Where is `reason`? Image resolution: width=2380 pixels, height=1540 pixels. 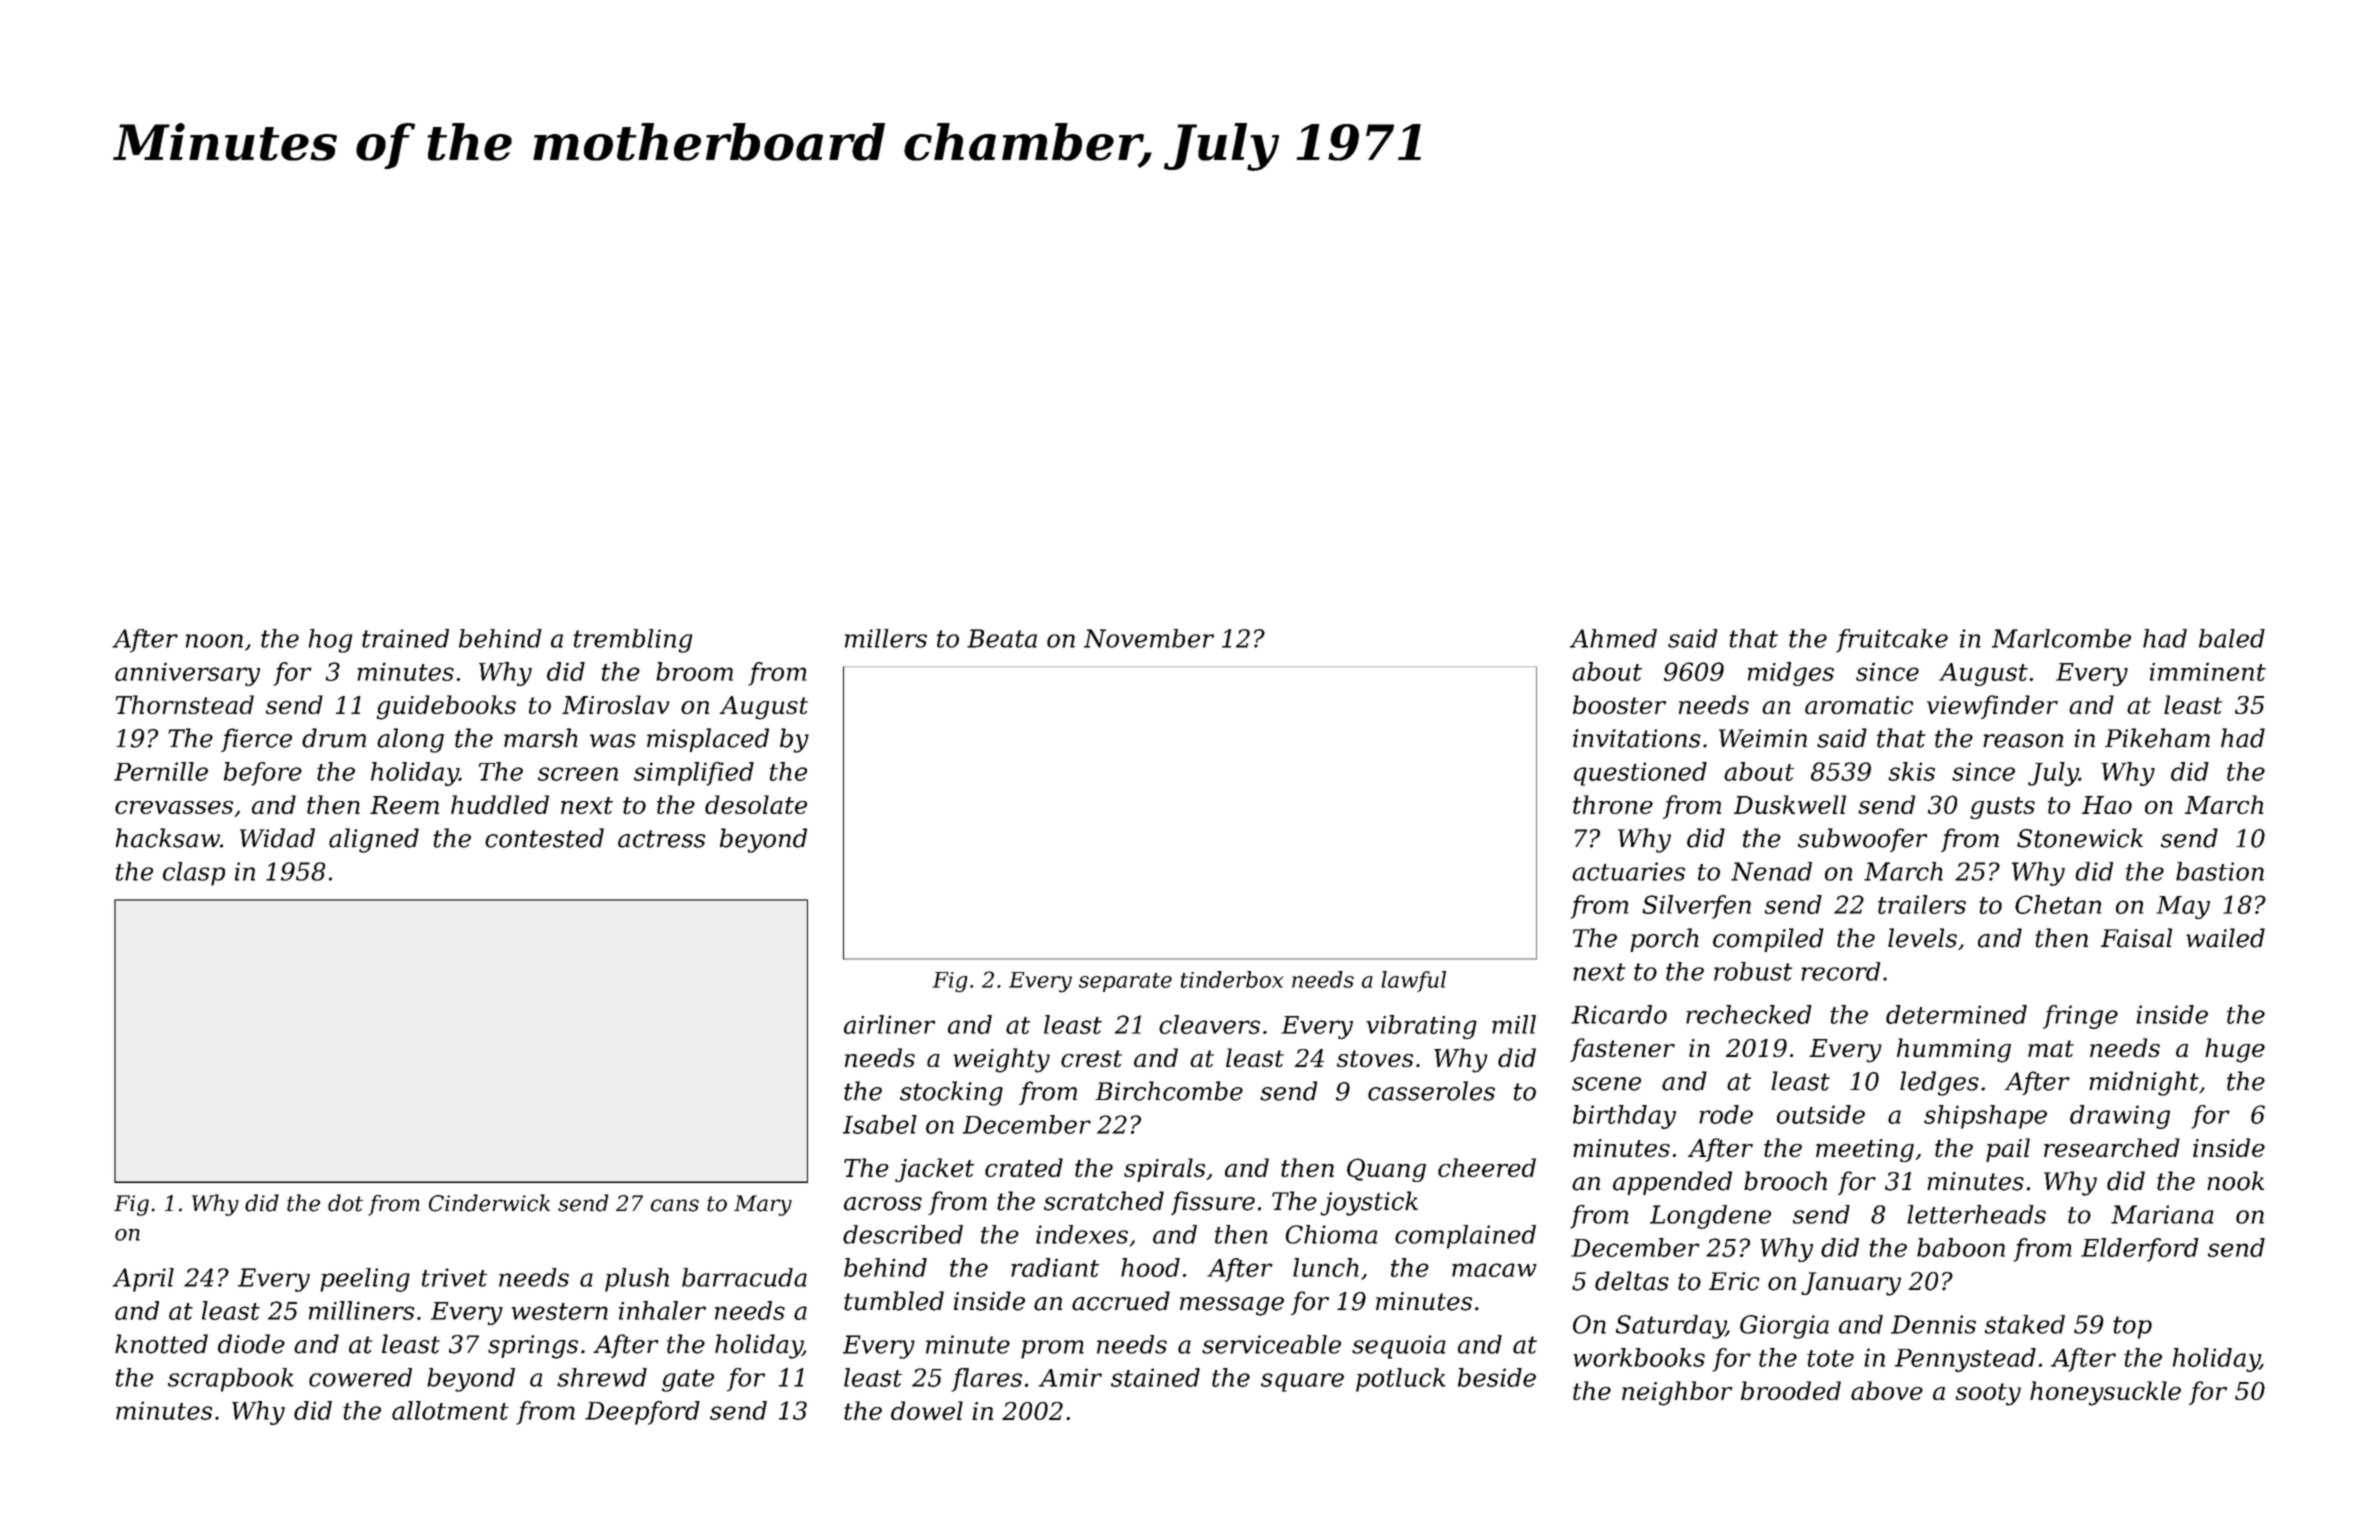 reason is located at coordinates (2023, 741).
